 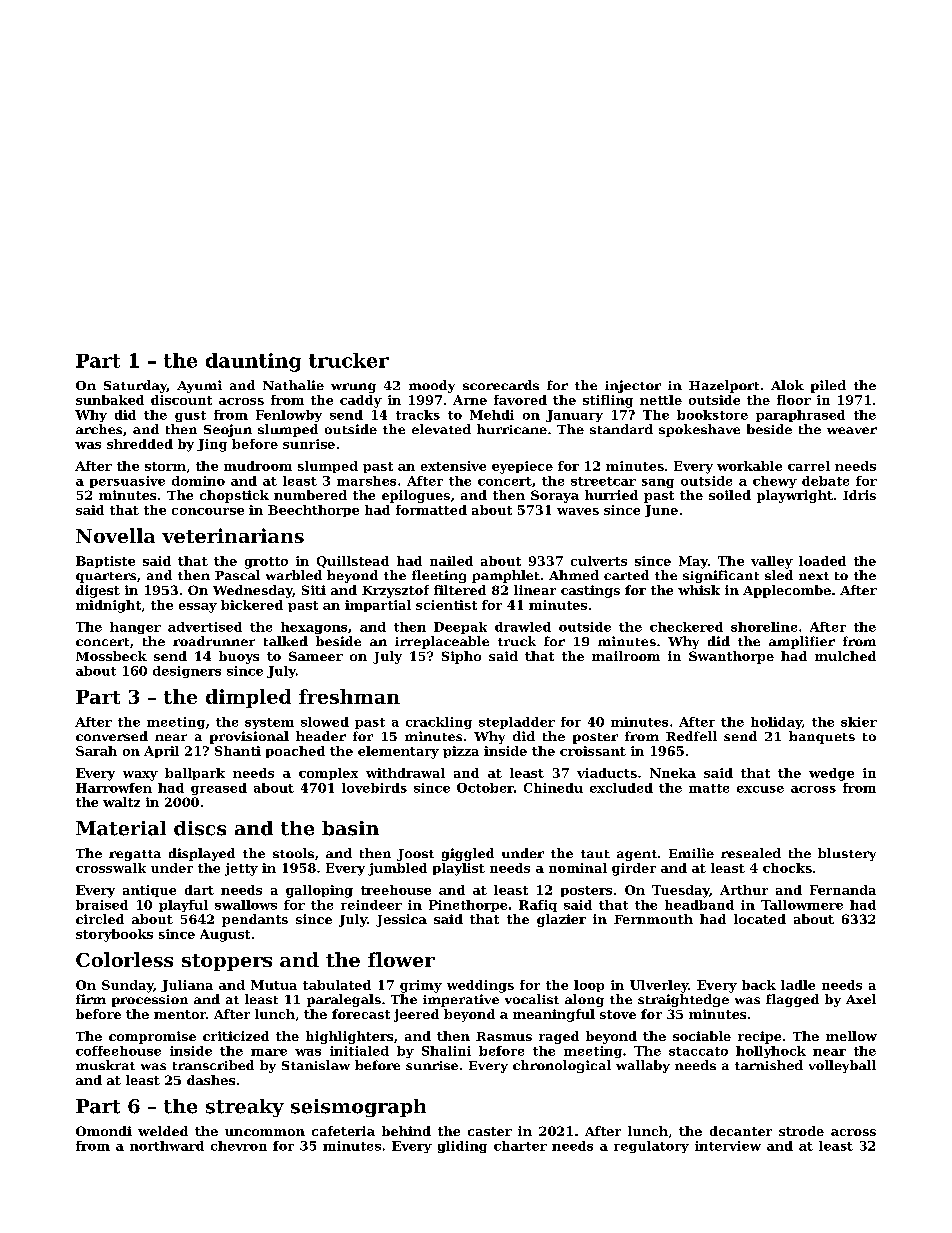 I want to click on mellow, so click(x=851, y=1036).
